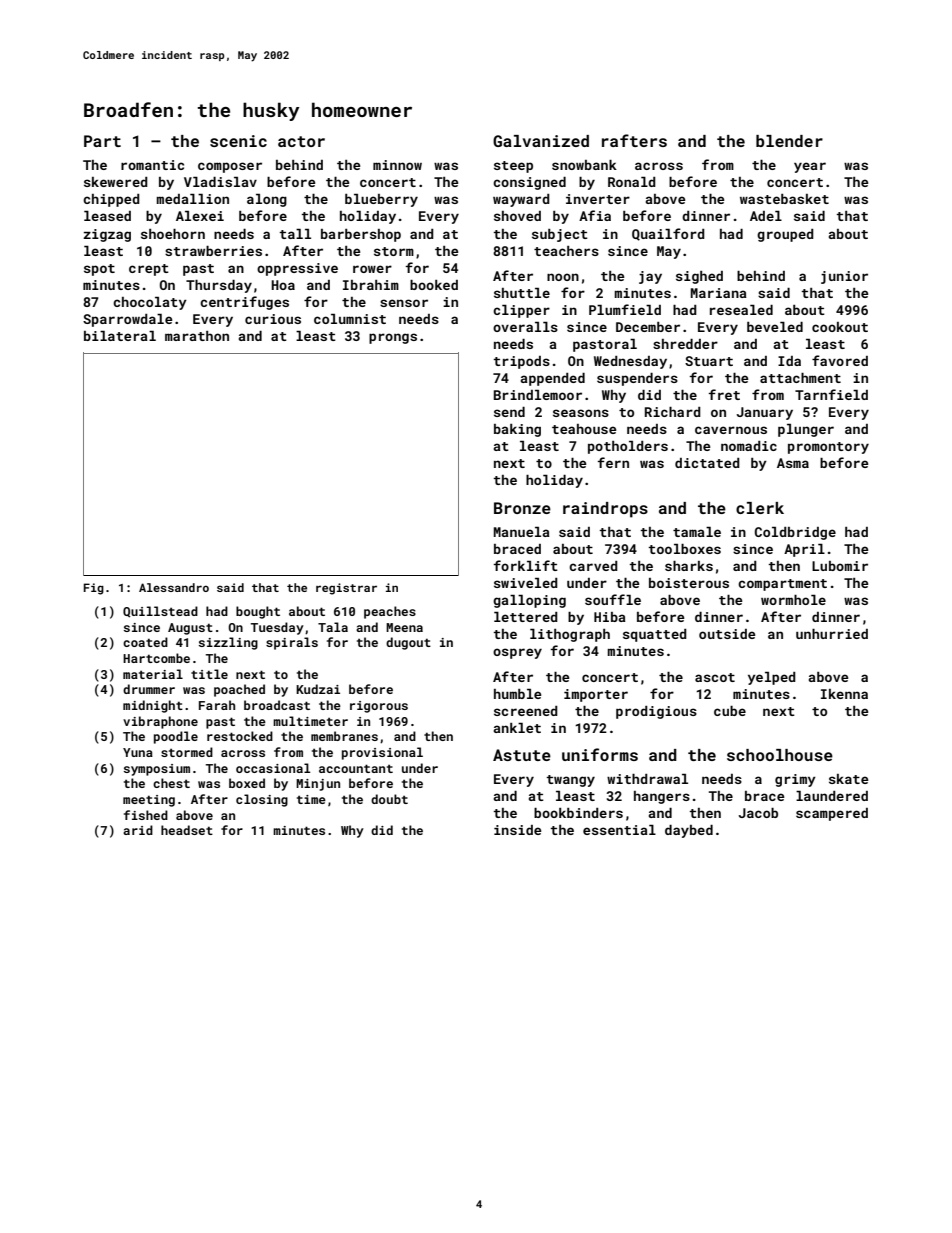 The height and width of the document is (1233, 952). What do you see at coordinates (840, 327) in the document?
I see `cookout` at bounding box center [840, 327].
